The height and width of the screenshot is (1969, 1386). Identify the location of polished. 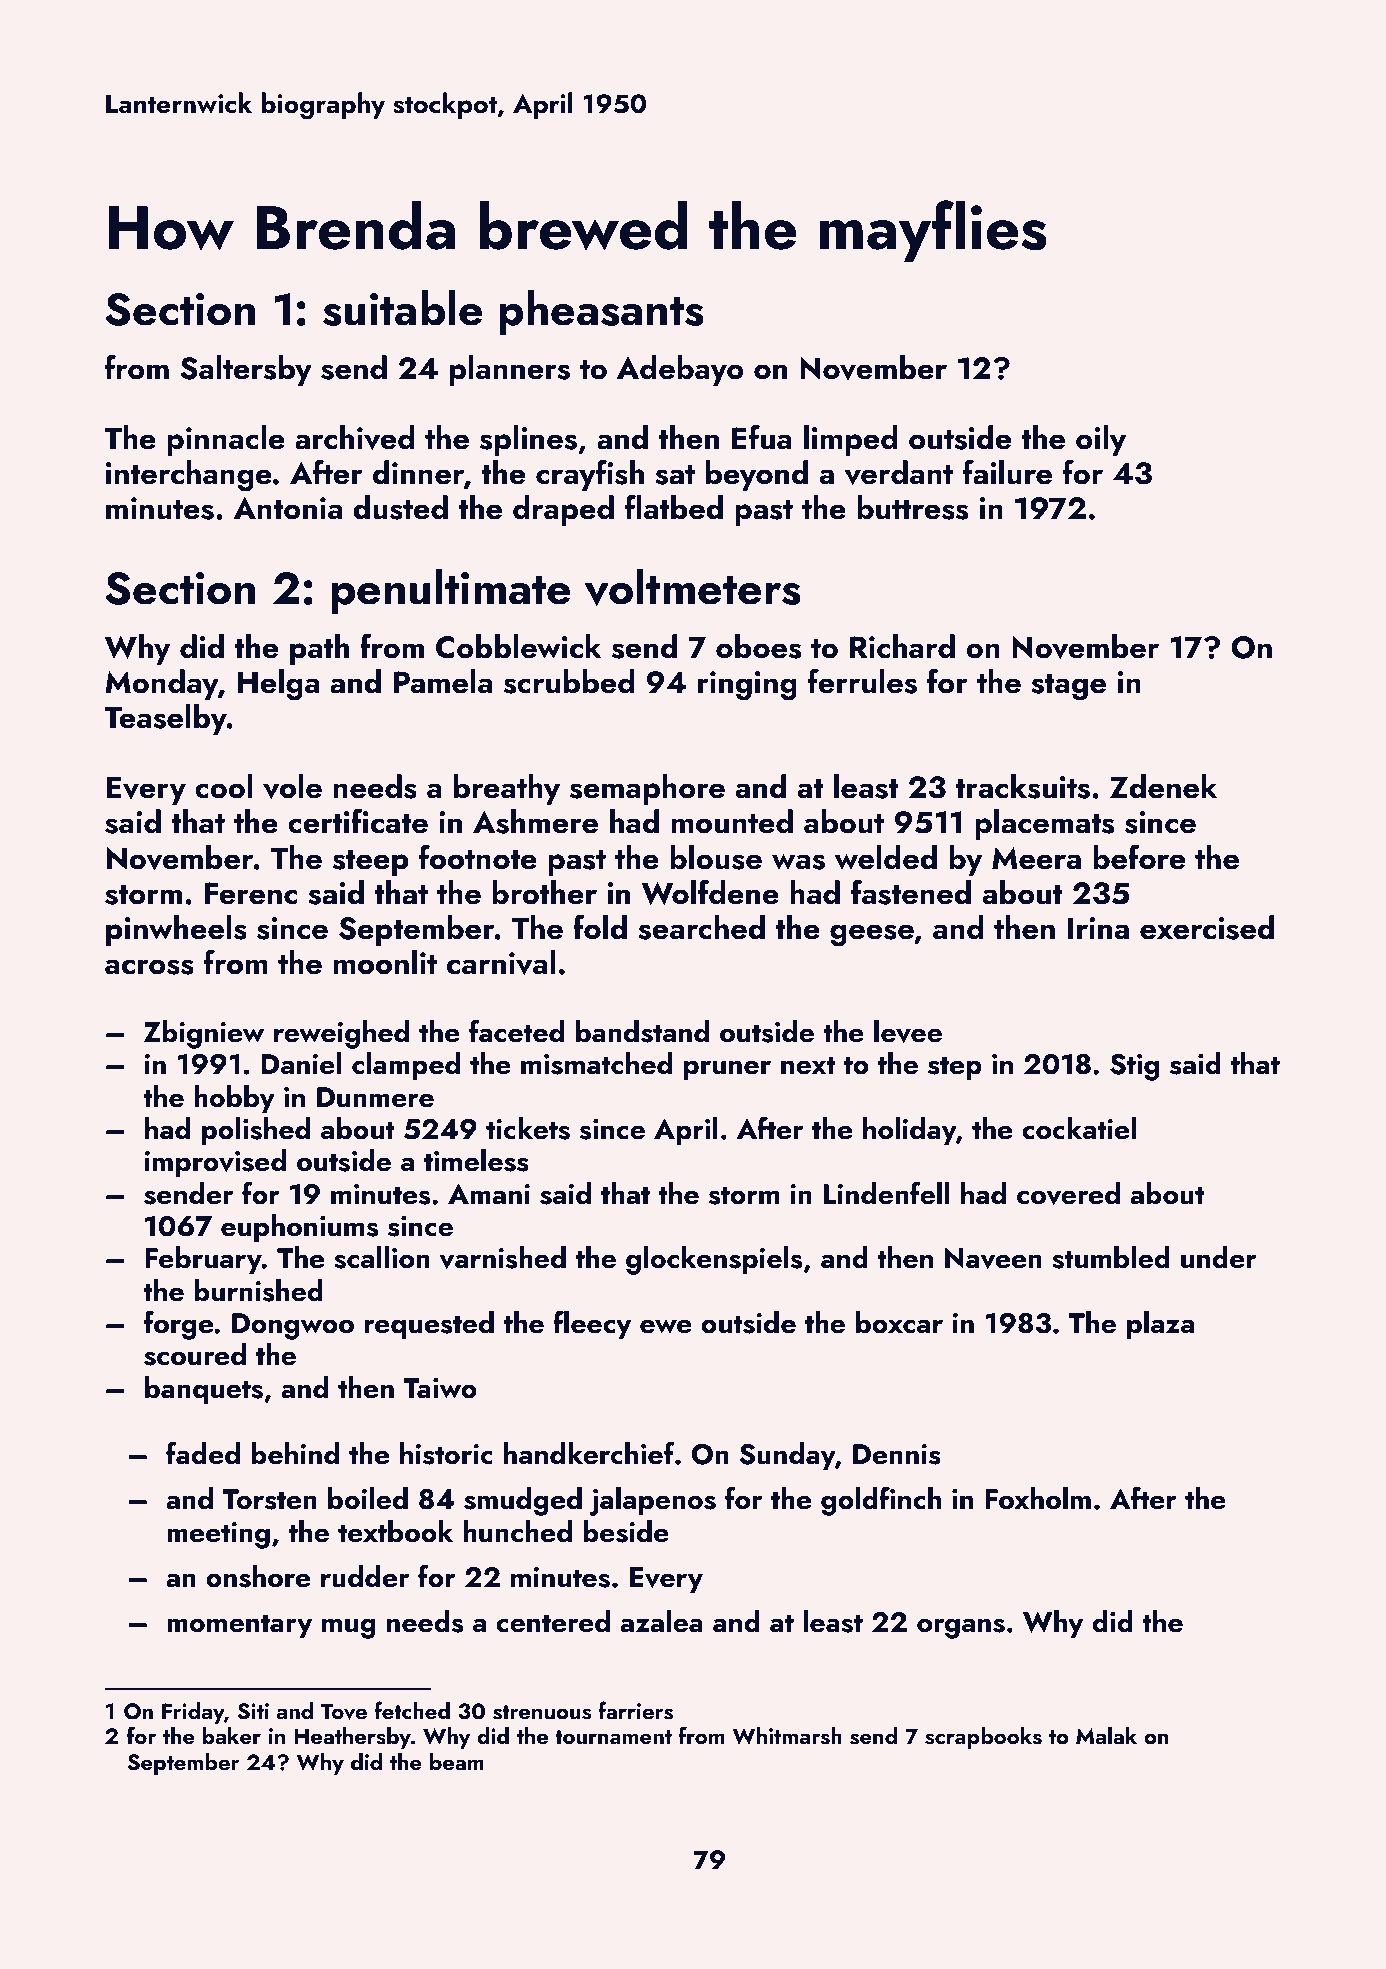
(256, 1131).
